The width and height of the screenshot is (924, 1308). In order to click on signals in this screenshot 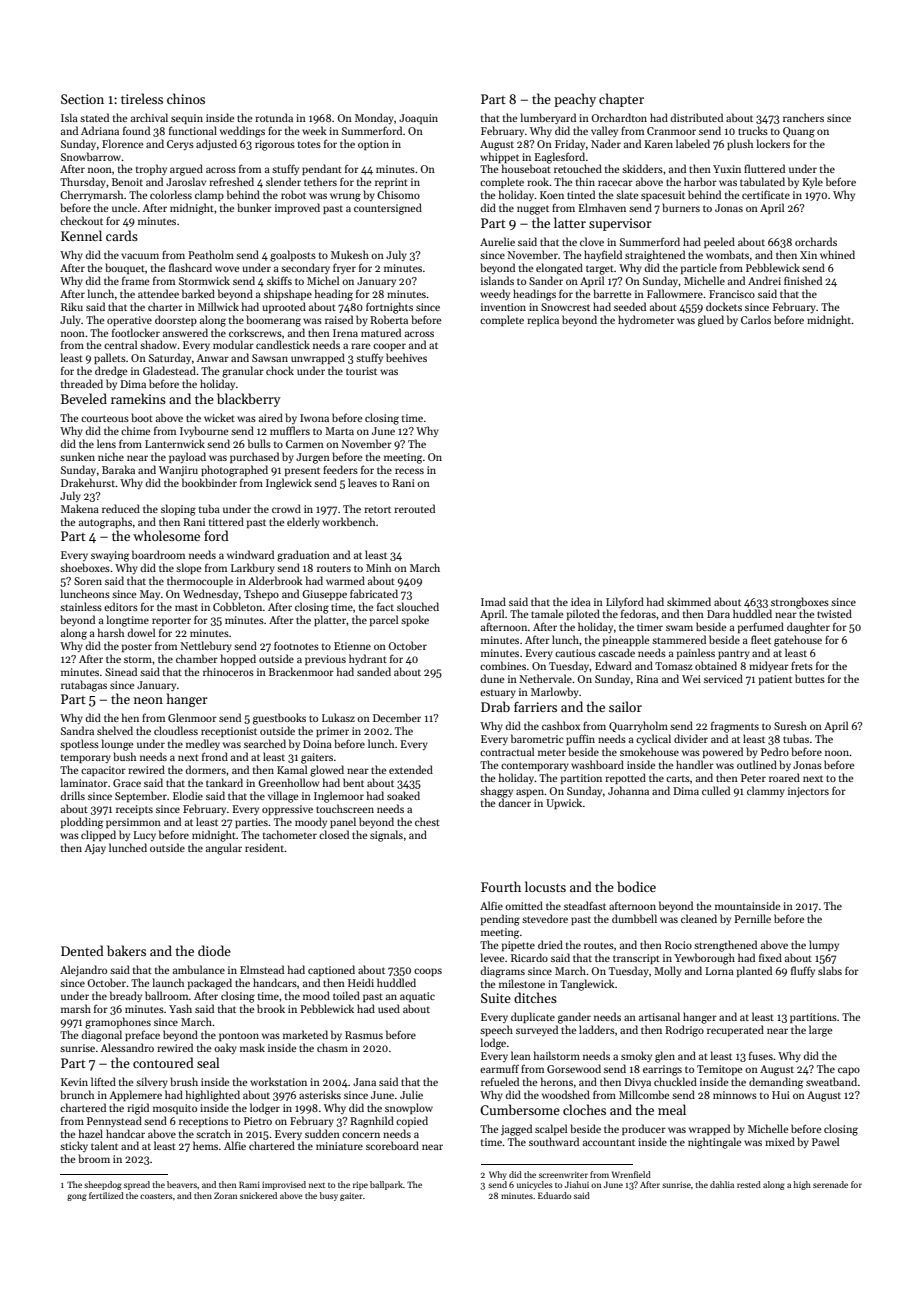, I will do `click(386, 836)`.
